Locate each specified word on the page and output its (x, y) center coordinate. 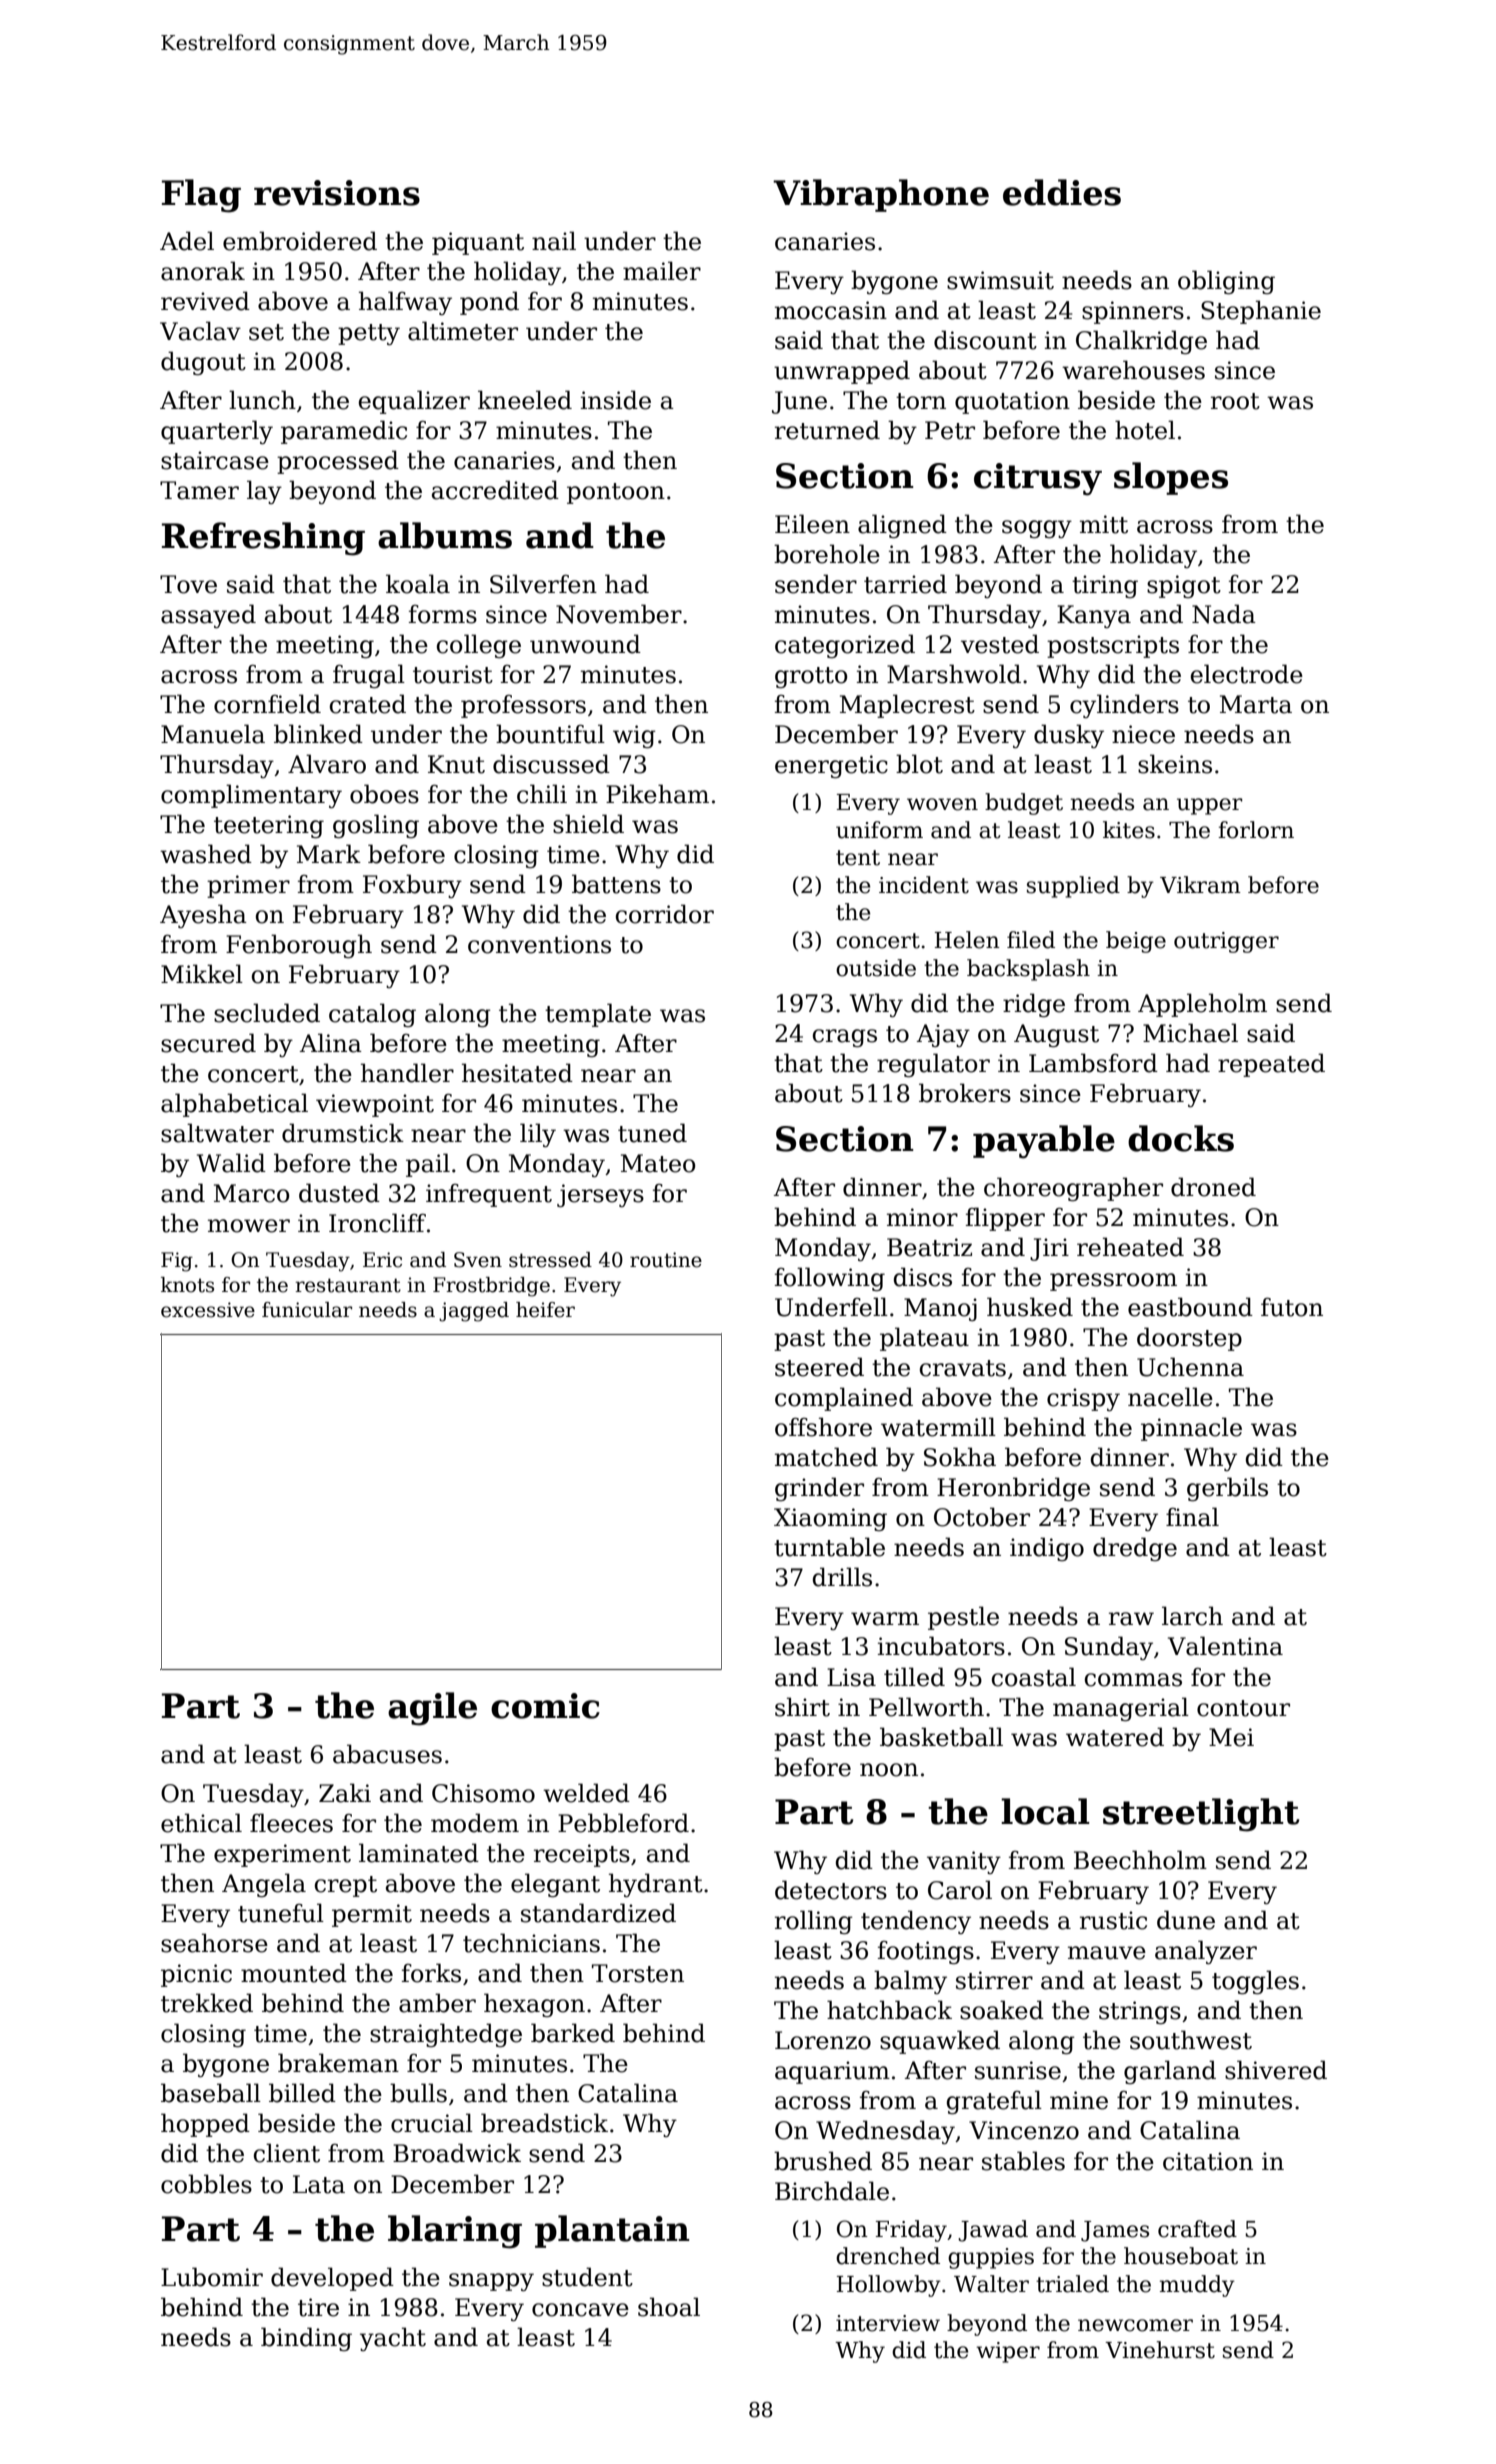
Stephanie (1261, 312)
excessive (208, 1310)
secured (208, 1043)
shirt (802, 1707)
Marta (1256, 704)
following (830, 1279)
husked (1030, 1307)
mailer (662, 271)
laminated (419, 1853)
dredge (1135, 1549)
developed (332, 2279)
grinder (819, 1489)
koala (418, 584)
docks (1181, 1138)
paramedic (344, 432)
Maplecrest (907, 706)
